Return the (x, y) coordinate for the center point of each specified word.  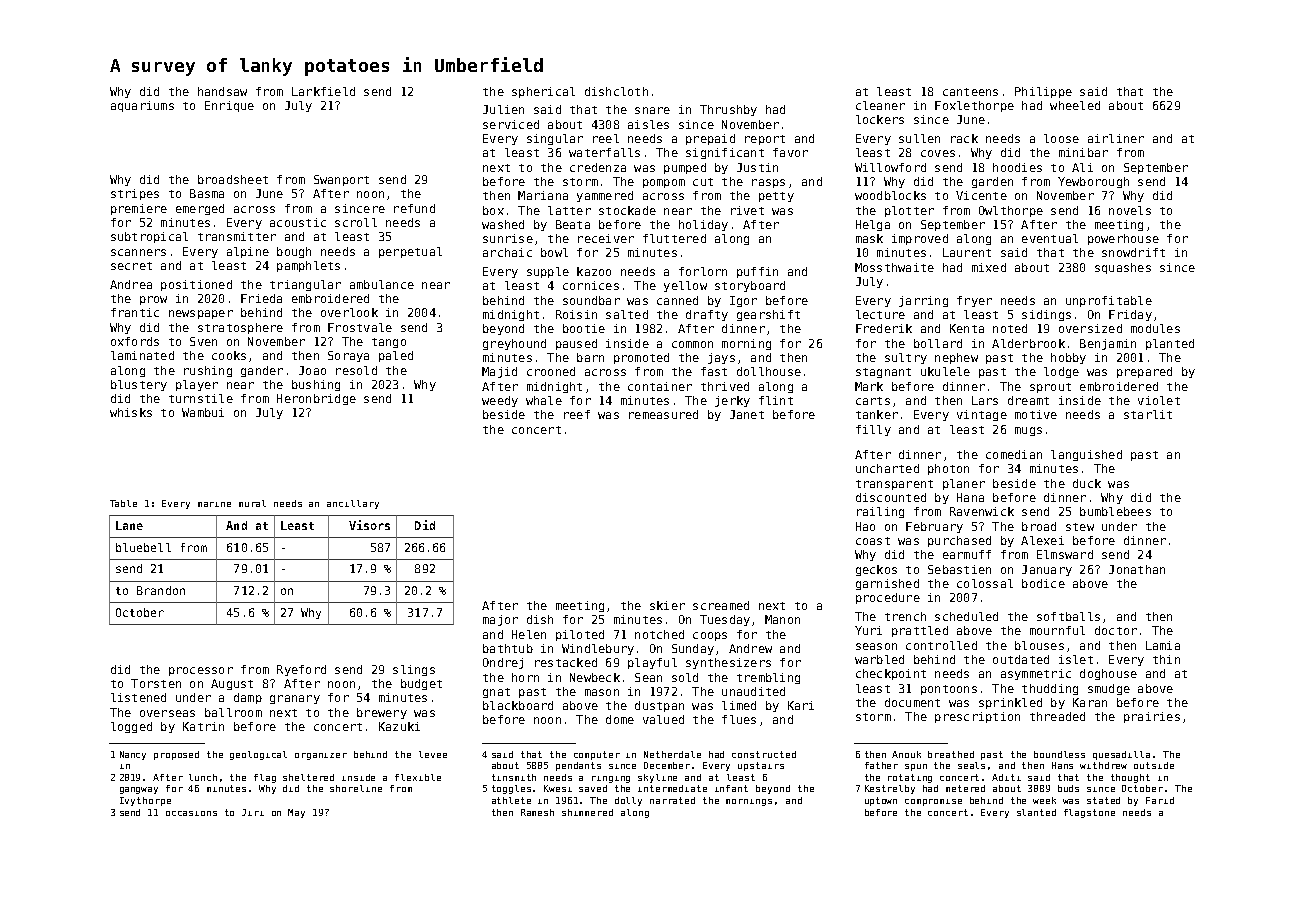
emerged (200, 209)
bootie (584, 328)
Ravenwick (982, 511)
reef (577, 414)
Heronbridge (316, 399)
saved (593, 788)
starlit (1148, 414)
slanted (1036, 812)
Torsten (156, 683)
